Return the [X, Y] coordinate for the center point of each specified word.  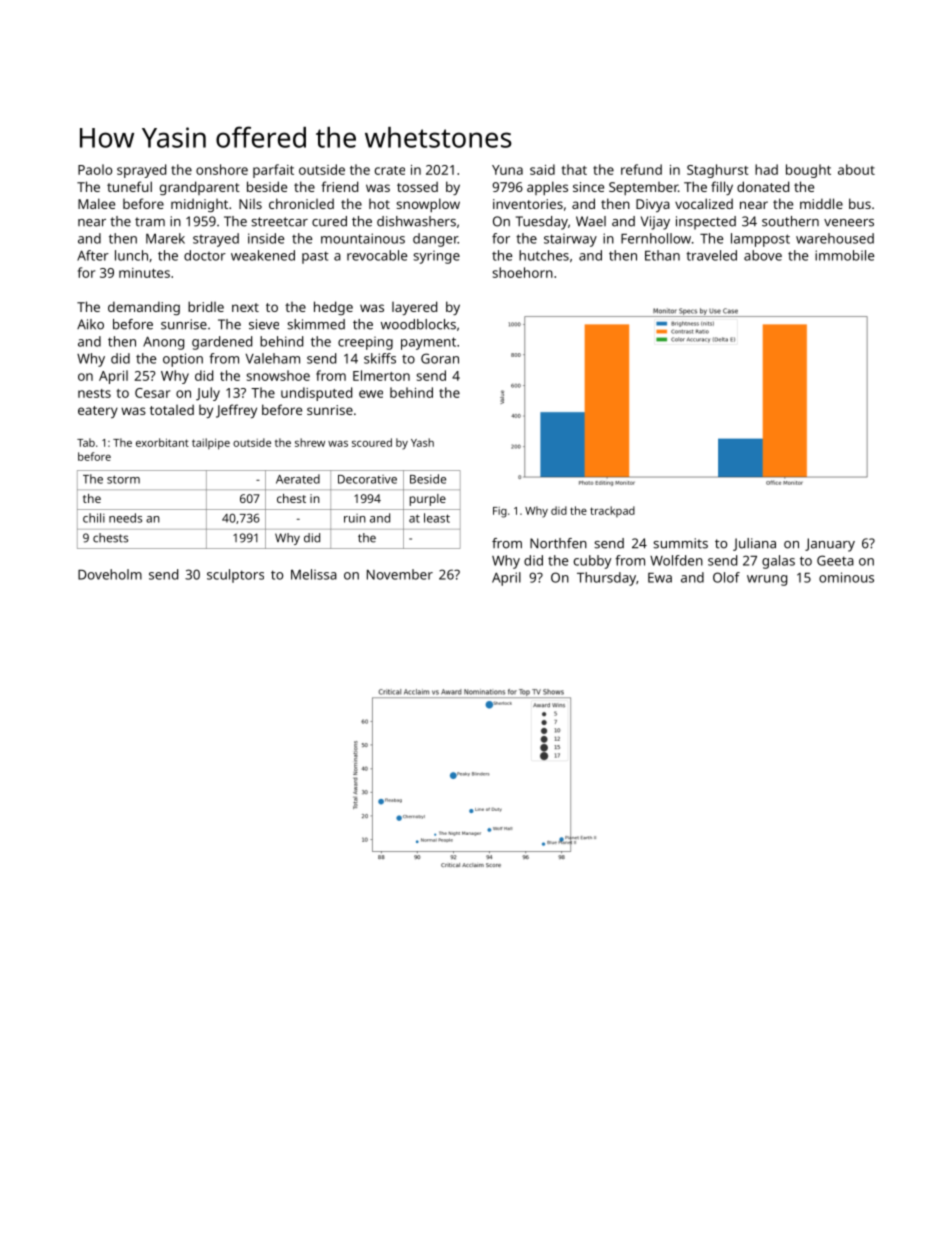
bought [808, 171]
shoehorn [522, 272]
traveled [711, 255]
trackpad [612, 511]
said [542, 169]
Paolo [95, 169]
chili [94, 518]
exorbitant [162, 442]
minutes [144, 273]
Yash [422, 442]
